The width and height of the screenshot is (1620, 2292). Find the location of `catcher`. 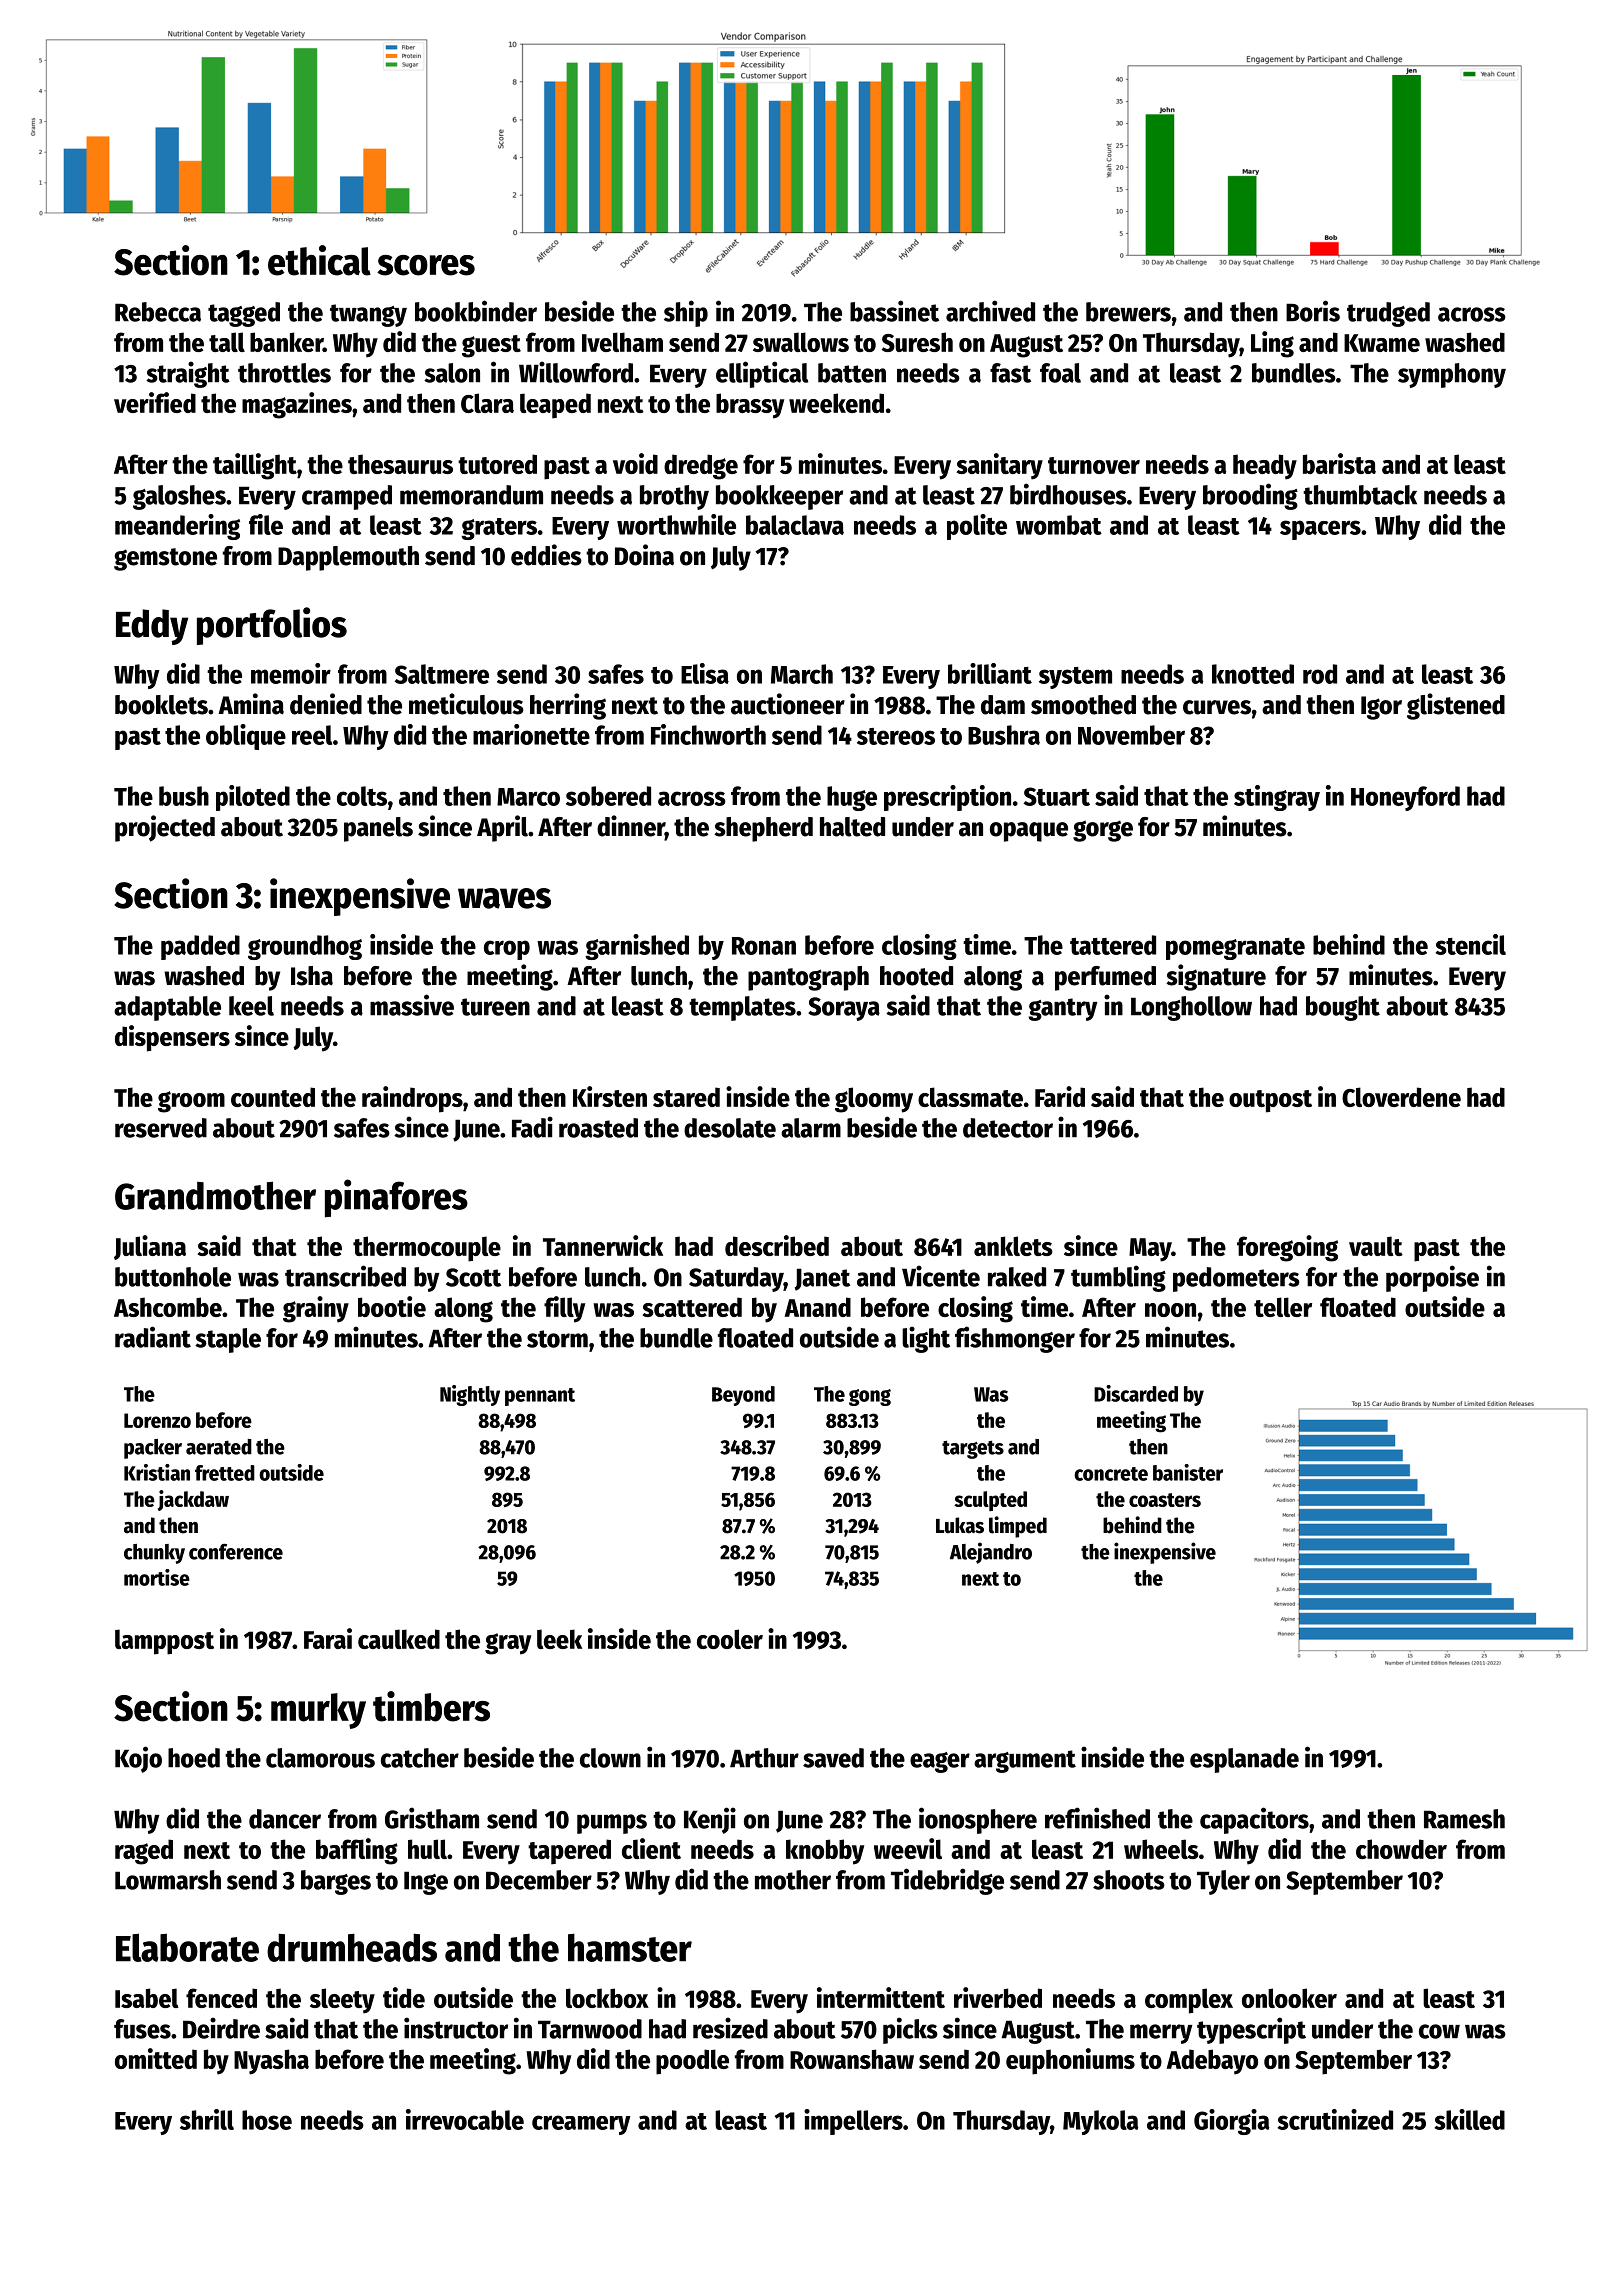

catcher is located at coordinates (420, 1758).
